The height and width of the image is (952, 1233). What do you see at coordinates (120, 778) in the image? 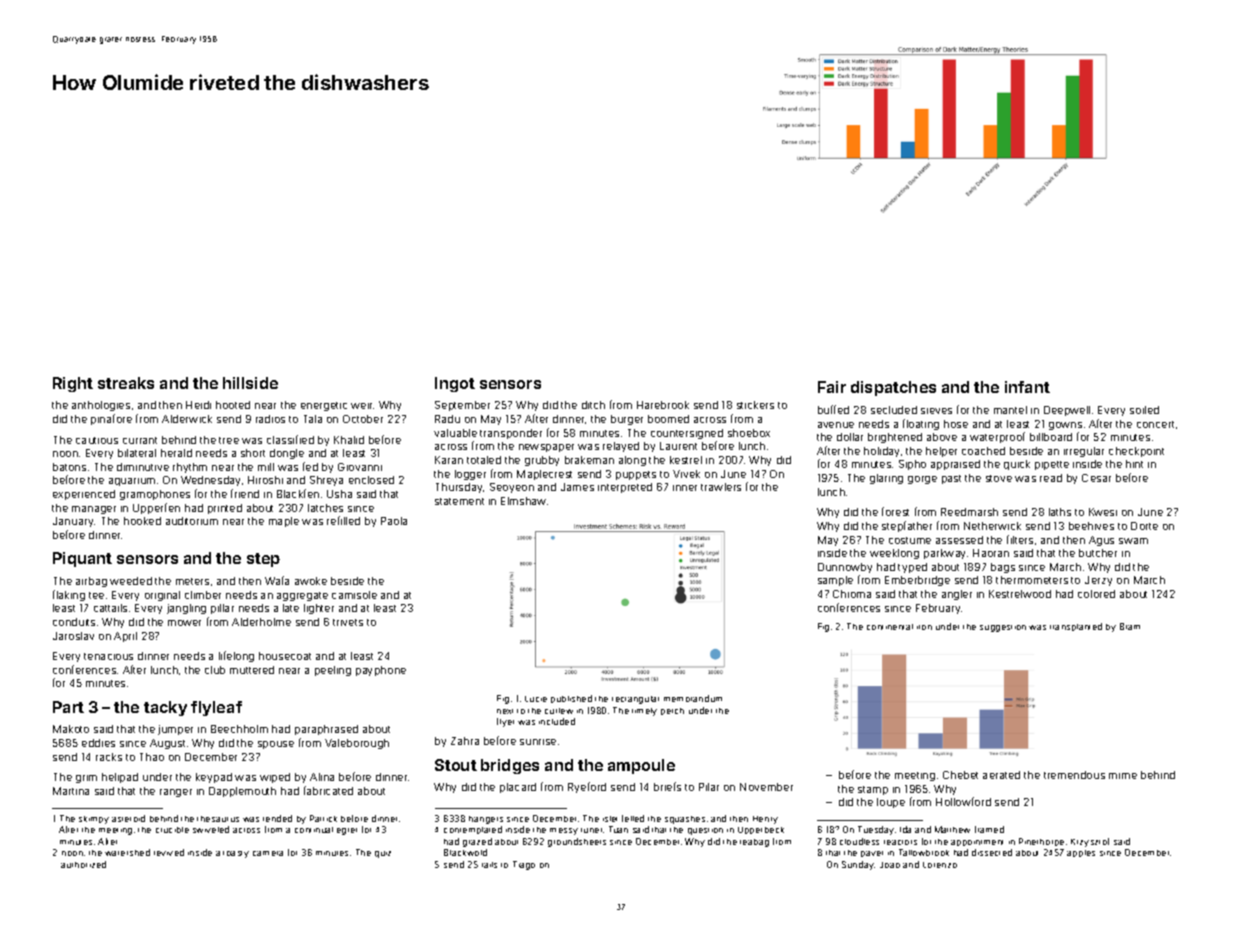
I see `helipad` at bounding box center [120, 778].
